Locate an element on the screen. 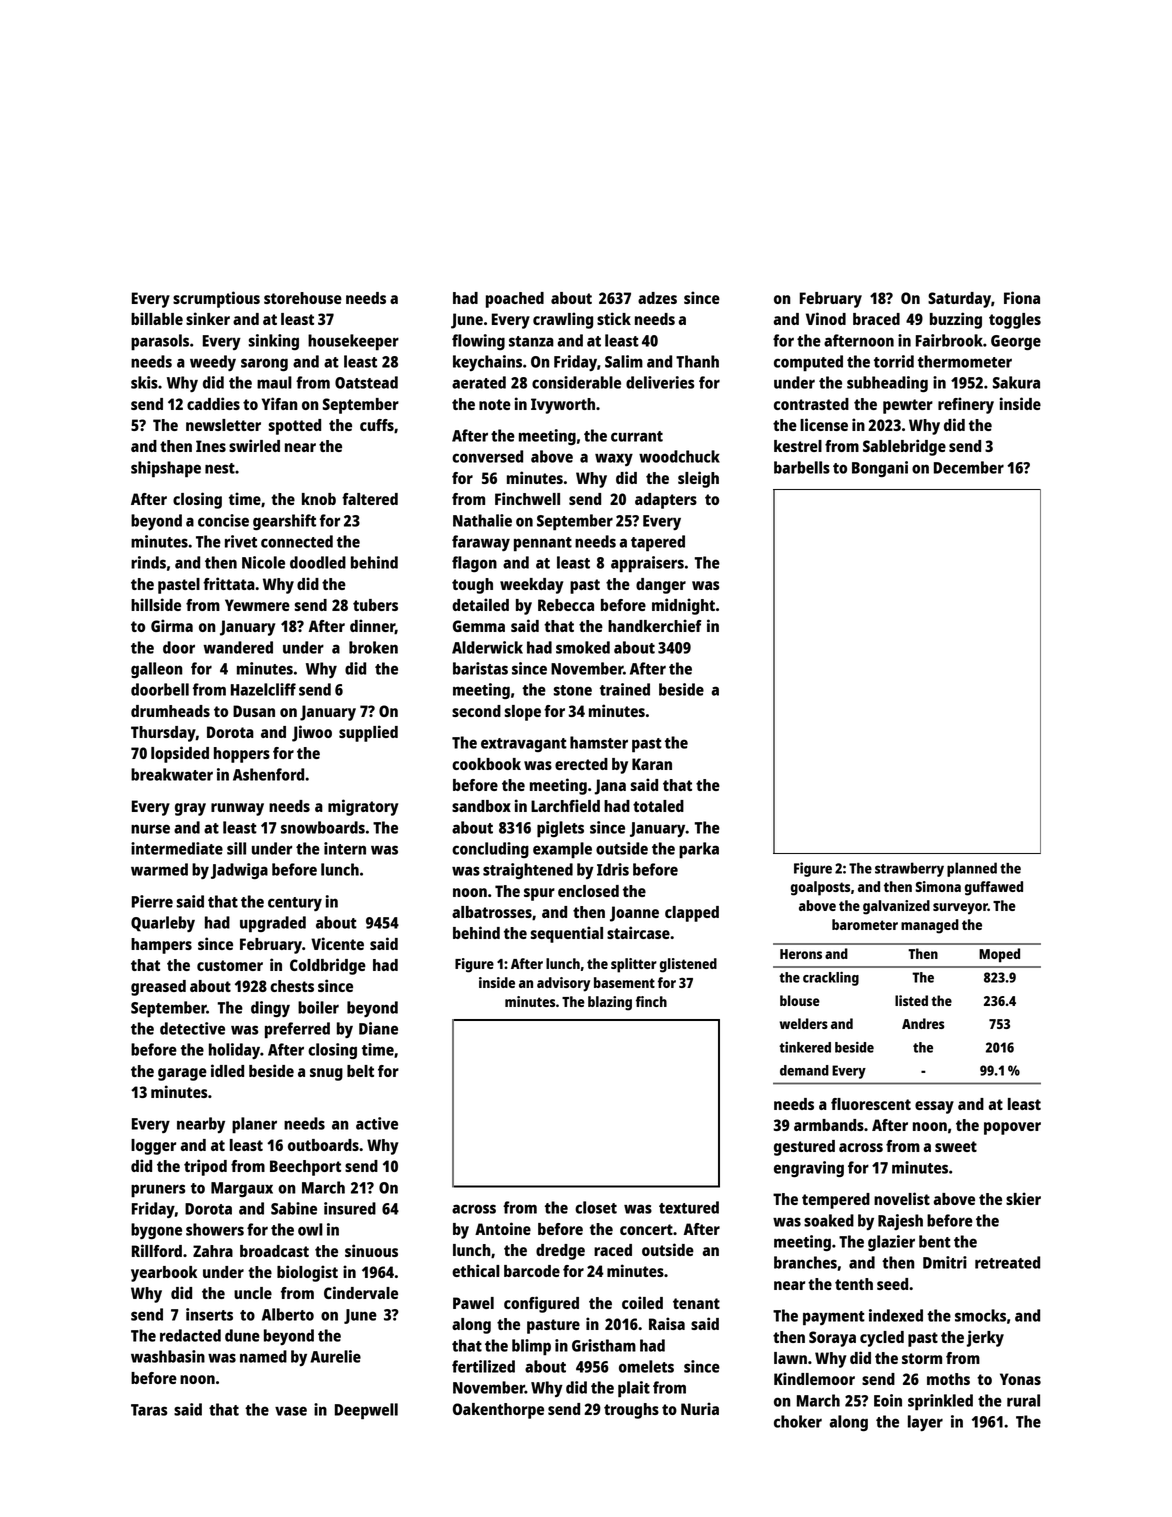  flagon is located at coordinates (474, 564).
